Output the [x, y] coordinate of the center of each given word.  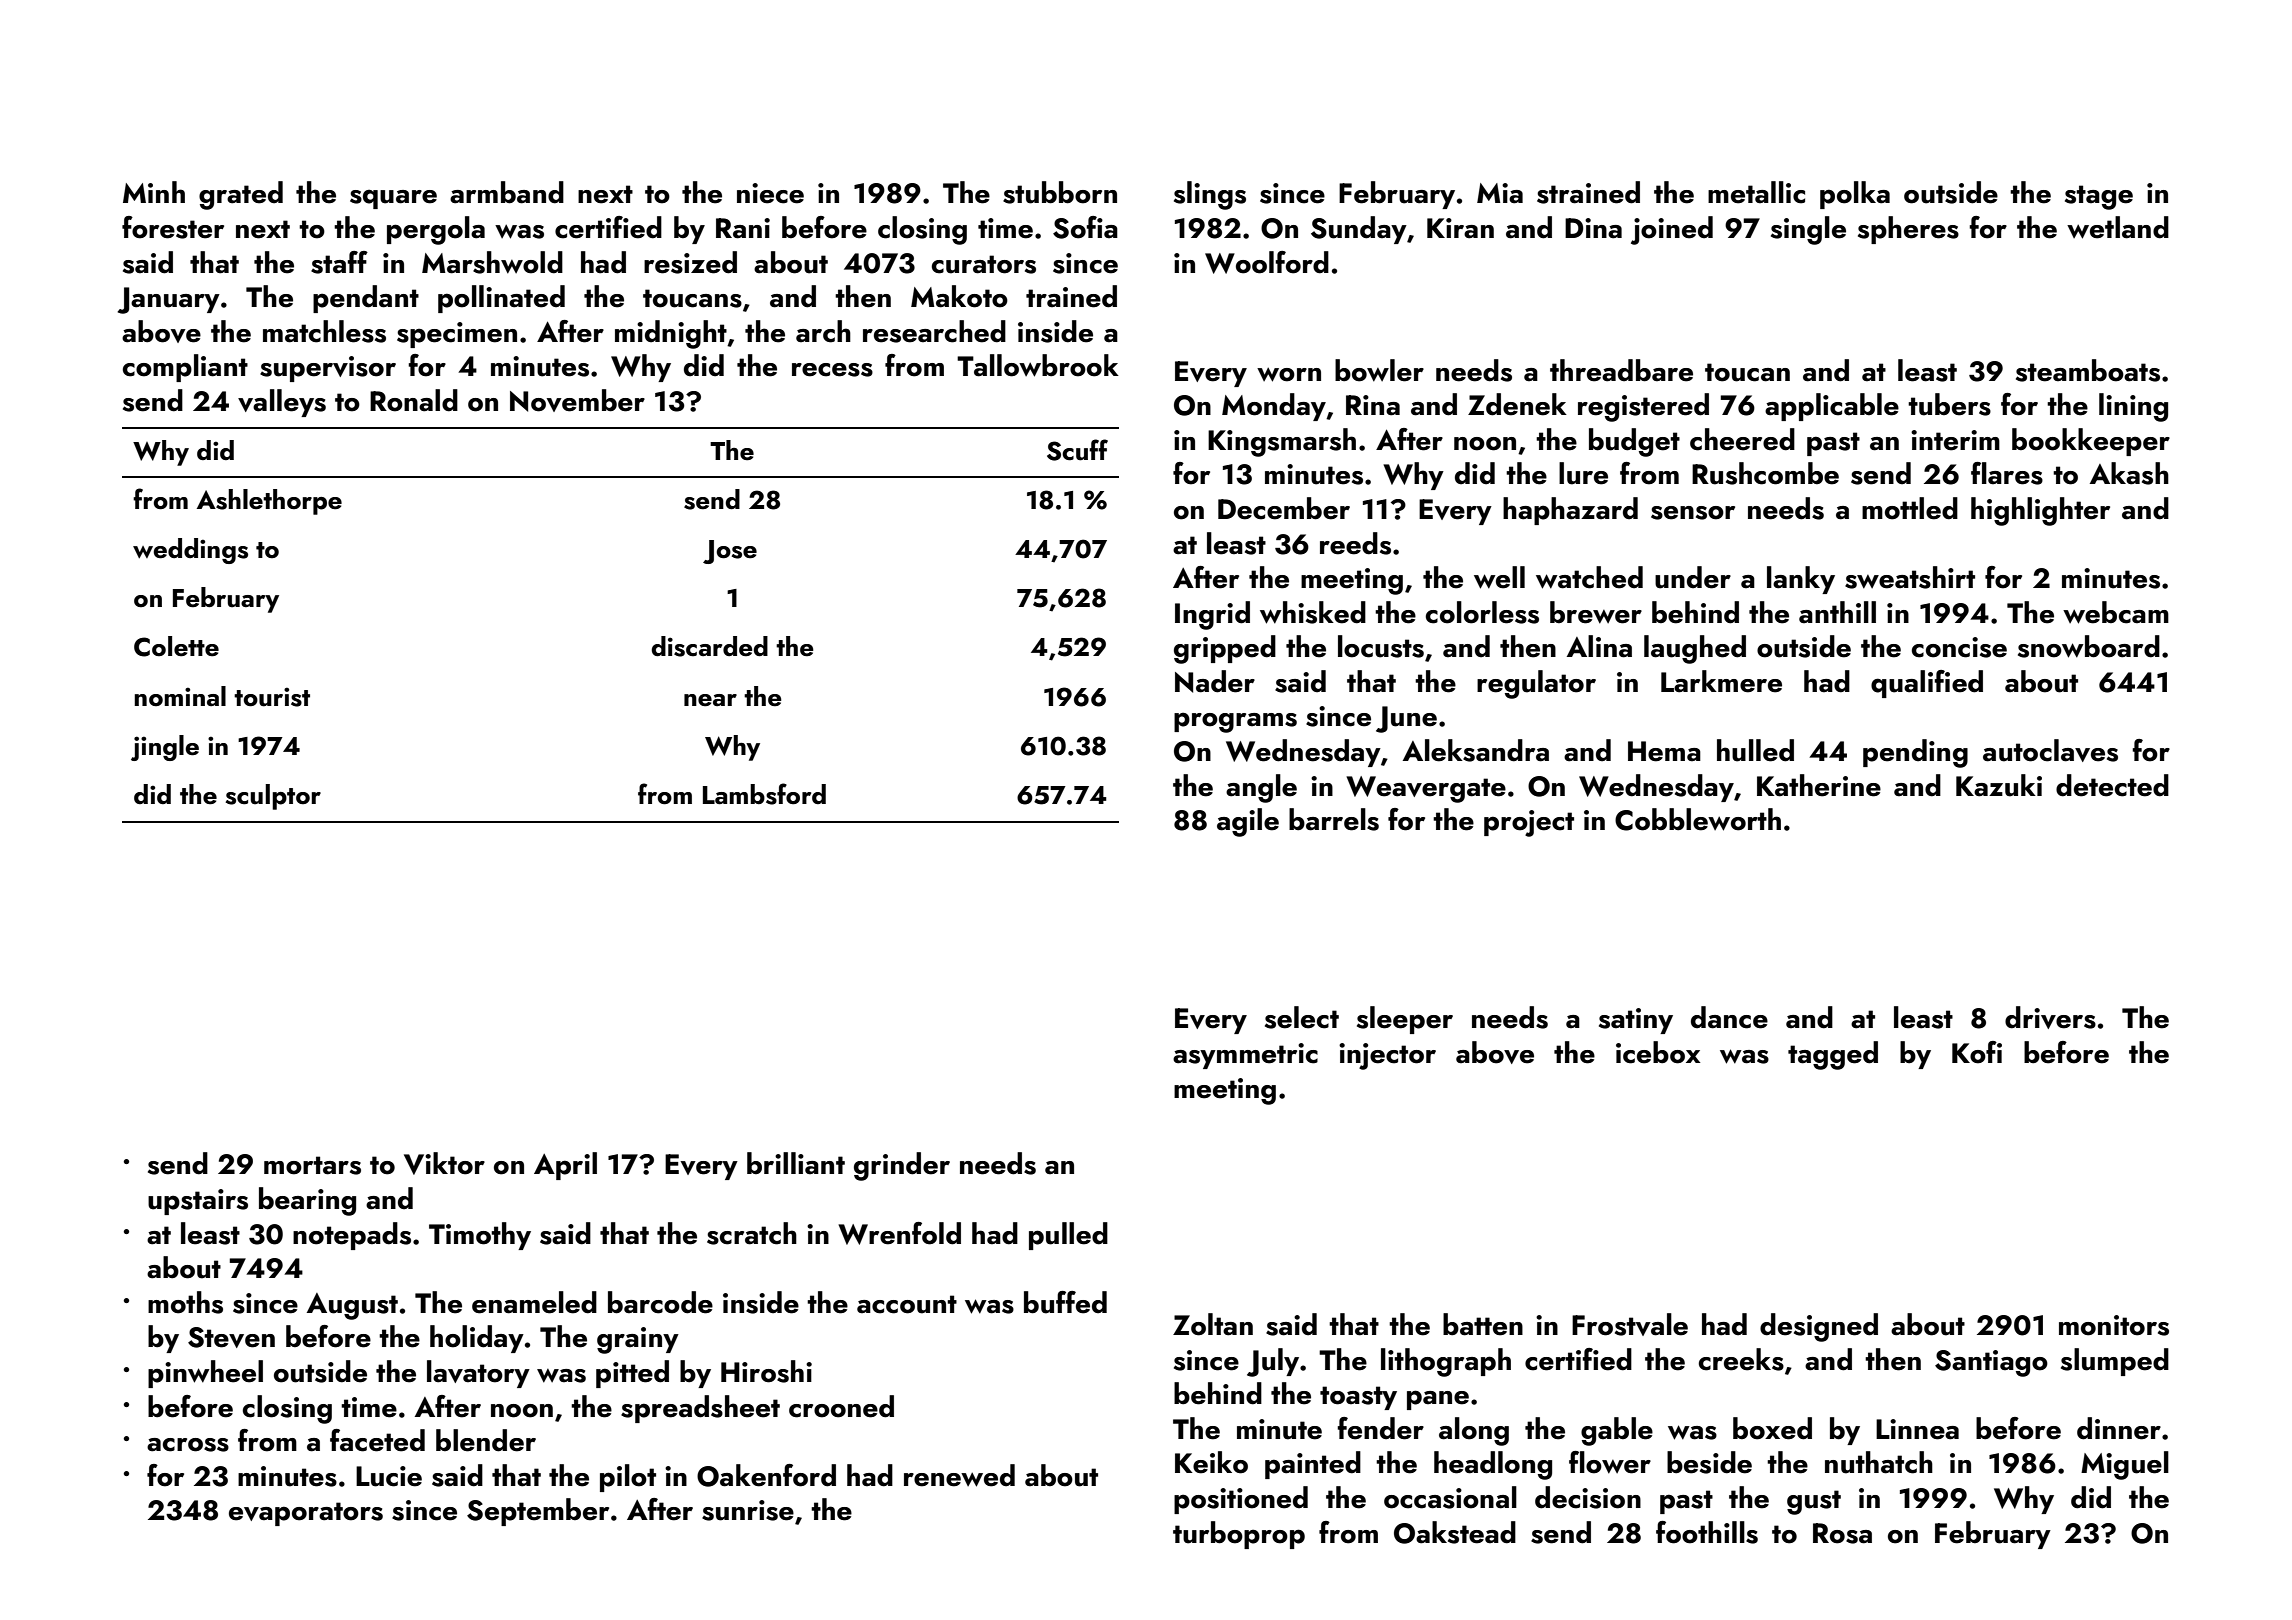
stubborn [1060, 192]
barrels [1334, 819]
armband [507, 192]
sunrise [748, 1510]
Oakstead [1455, 1532]
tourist [272, 697]
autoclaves [2050, 750]
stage [2099, 197]
